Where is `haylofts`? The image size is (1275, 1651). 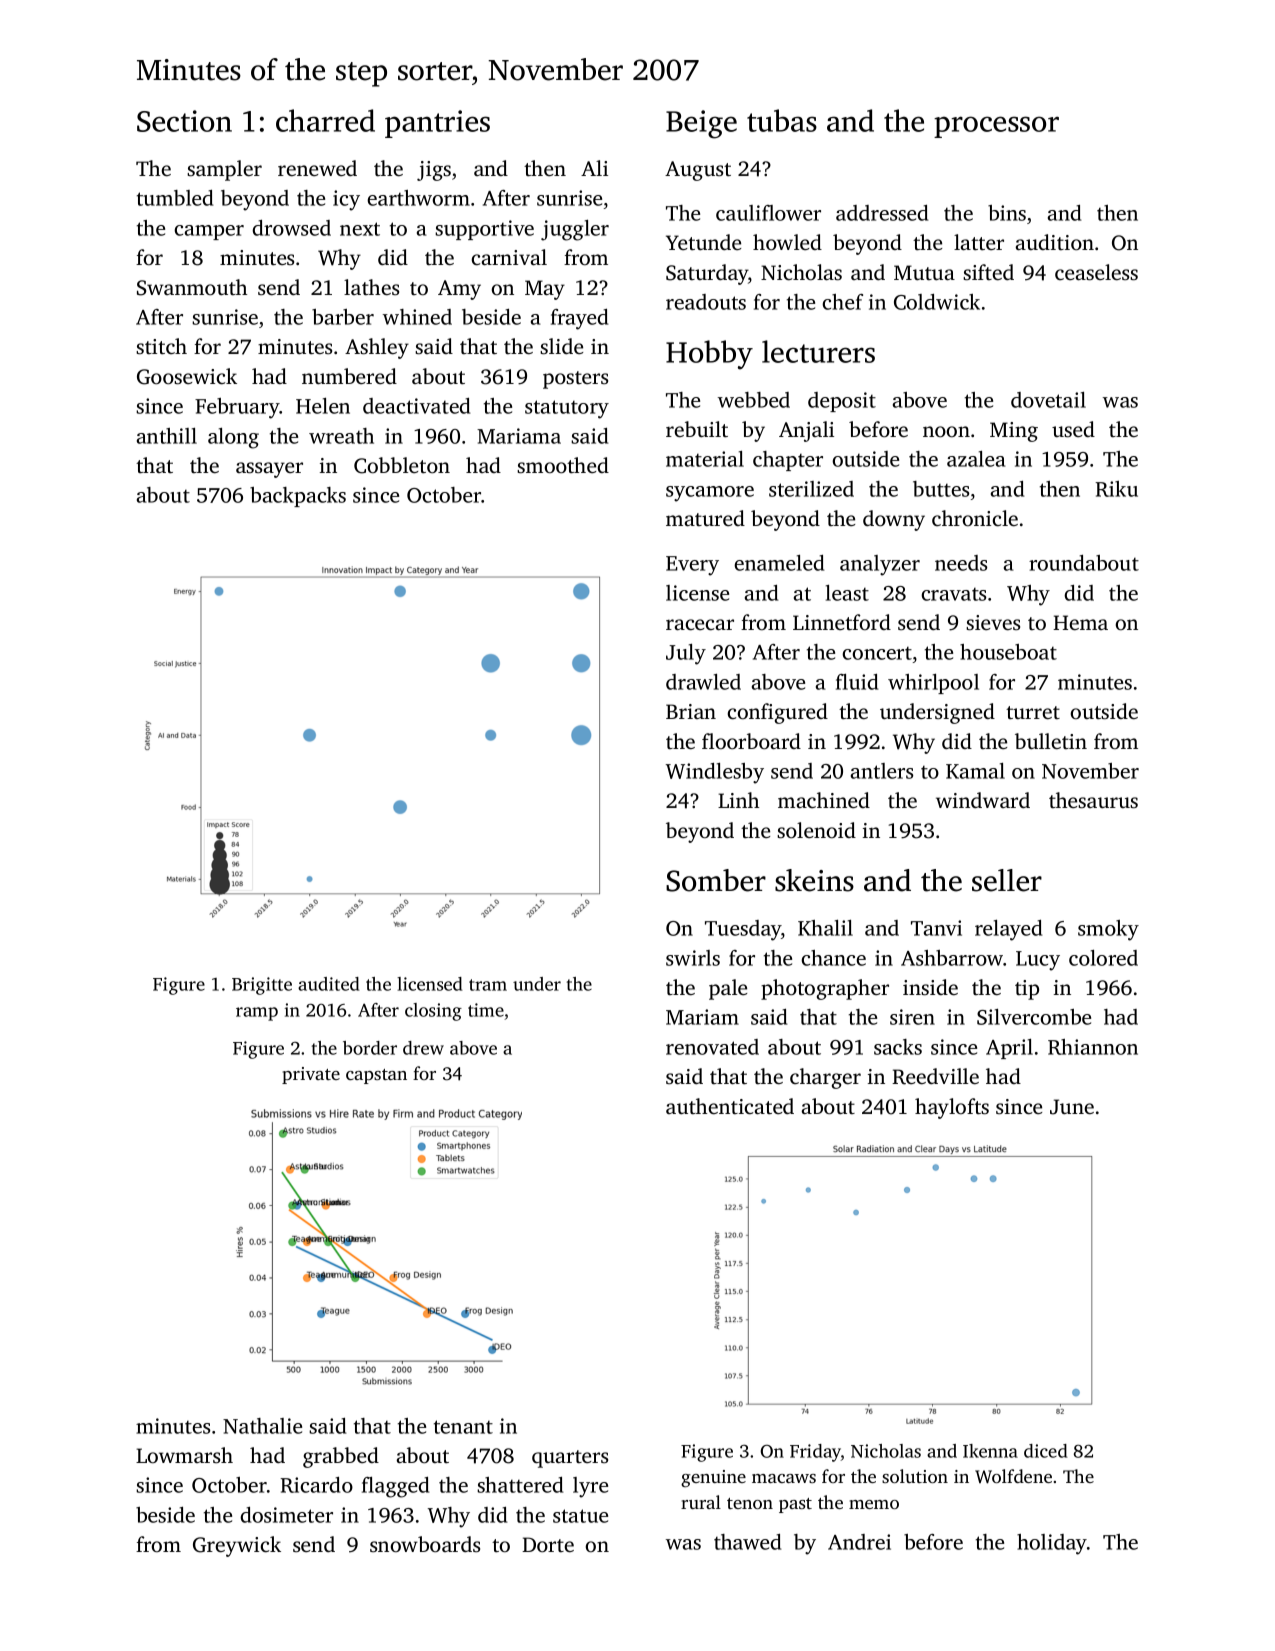
haylofts is located at coordinates (952, 1108).
